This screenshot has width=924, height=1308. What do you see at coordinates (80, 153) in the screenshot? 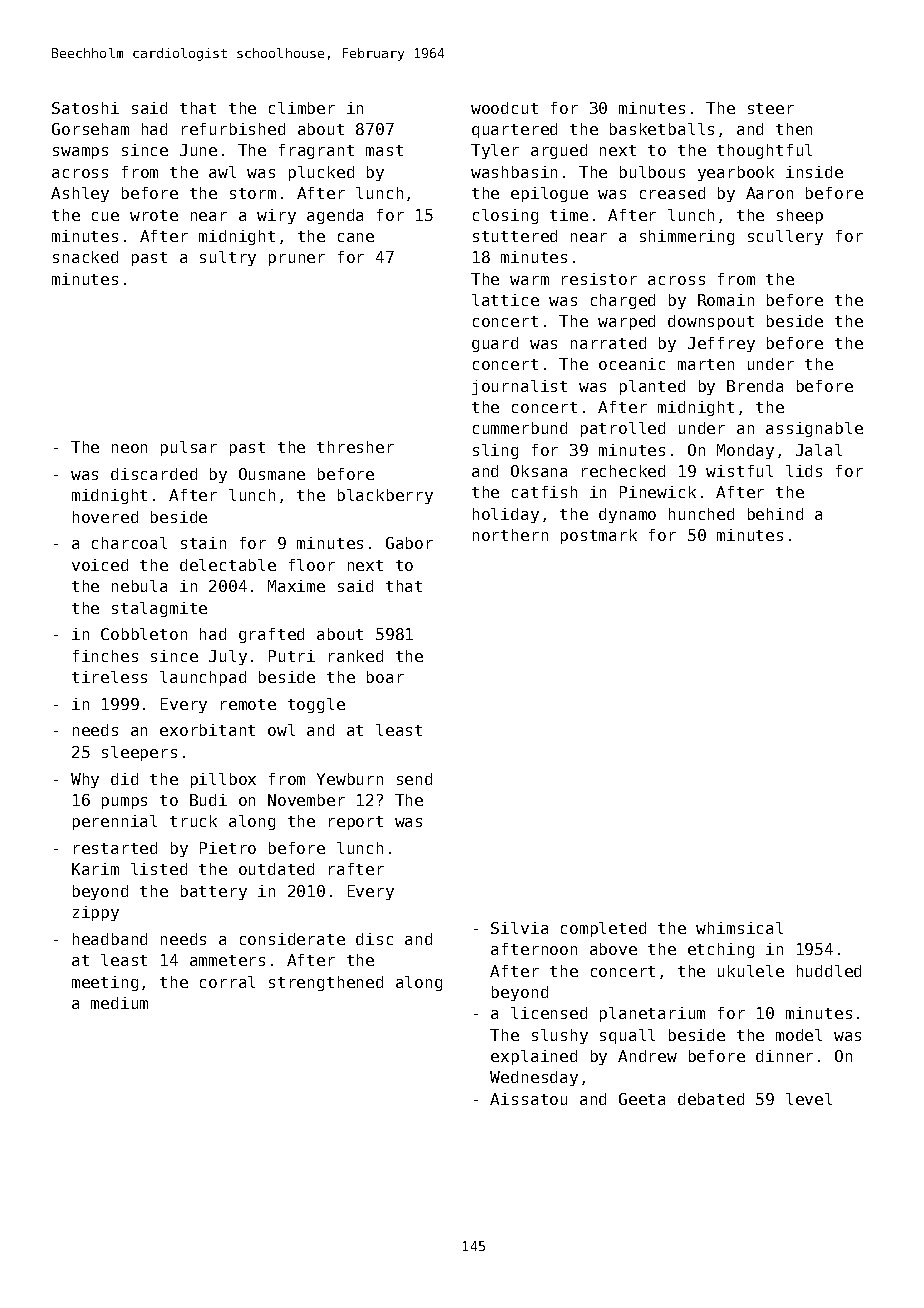
I see `swamps` at bounding box center [80, 153].
